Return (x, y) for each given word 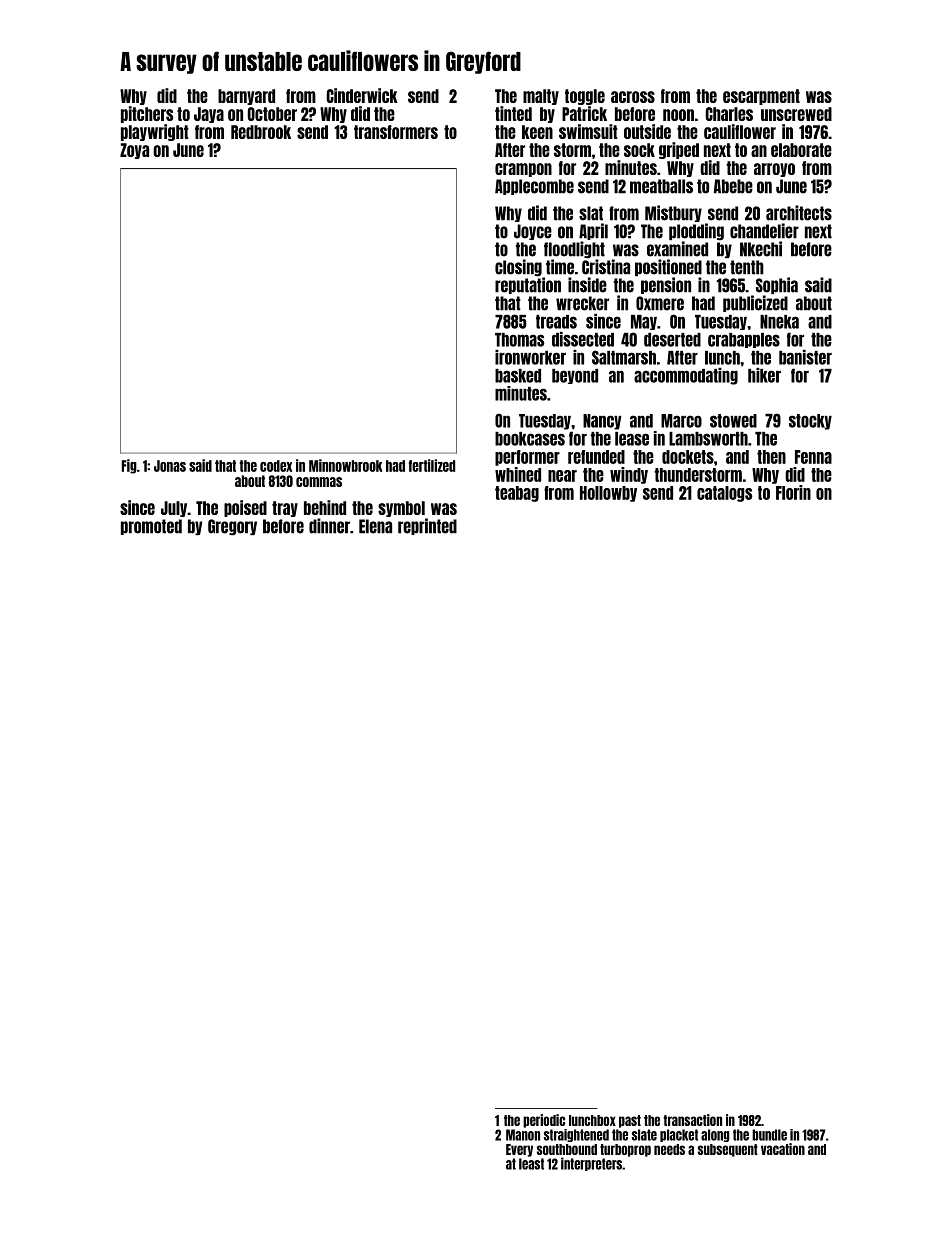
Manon (523, 1135)
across (633, 97)
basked (518, 376)
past (630, 1121)
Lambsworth (708, 439)
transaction (692, 1120)
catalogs (724, 494)
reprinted (427, 526)
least (531, 1164)
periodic (544, 1121)
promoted (151, 527)
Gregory (232, 527)
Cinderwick (362, 95)
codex (276, 466)
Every (519, 1150)
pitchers (147, 114)
